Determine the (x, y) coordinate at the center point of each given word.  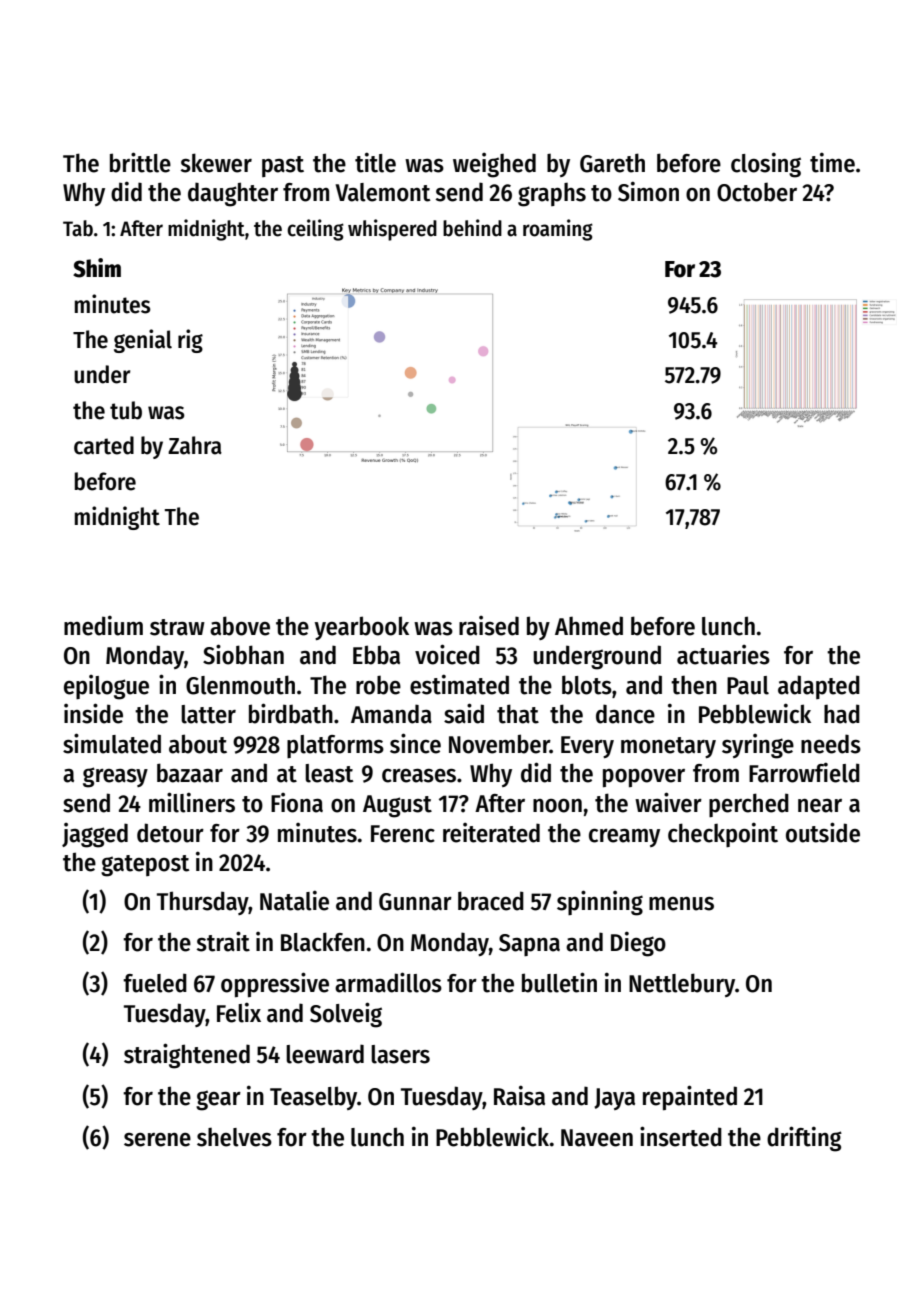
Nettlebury (682, 985)
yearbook (362, 628)
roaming (558, 230)
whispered (392, 230)
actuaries (723, 655)
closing (766, 165)
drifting (804, 1139)
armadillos (388, 982)
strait (223, 941)
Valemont (383, 192)
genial (143, 341)
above (240, 626)
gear (218, 1100)
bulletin (559, 982)
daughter (233, 194)
